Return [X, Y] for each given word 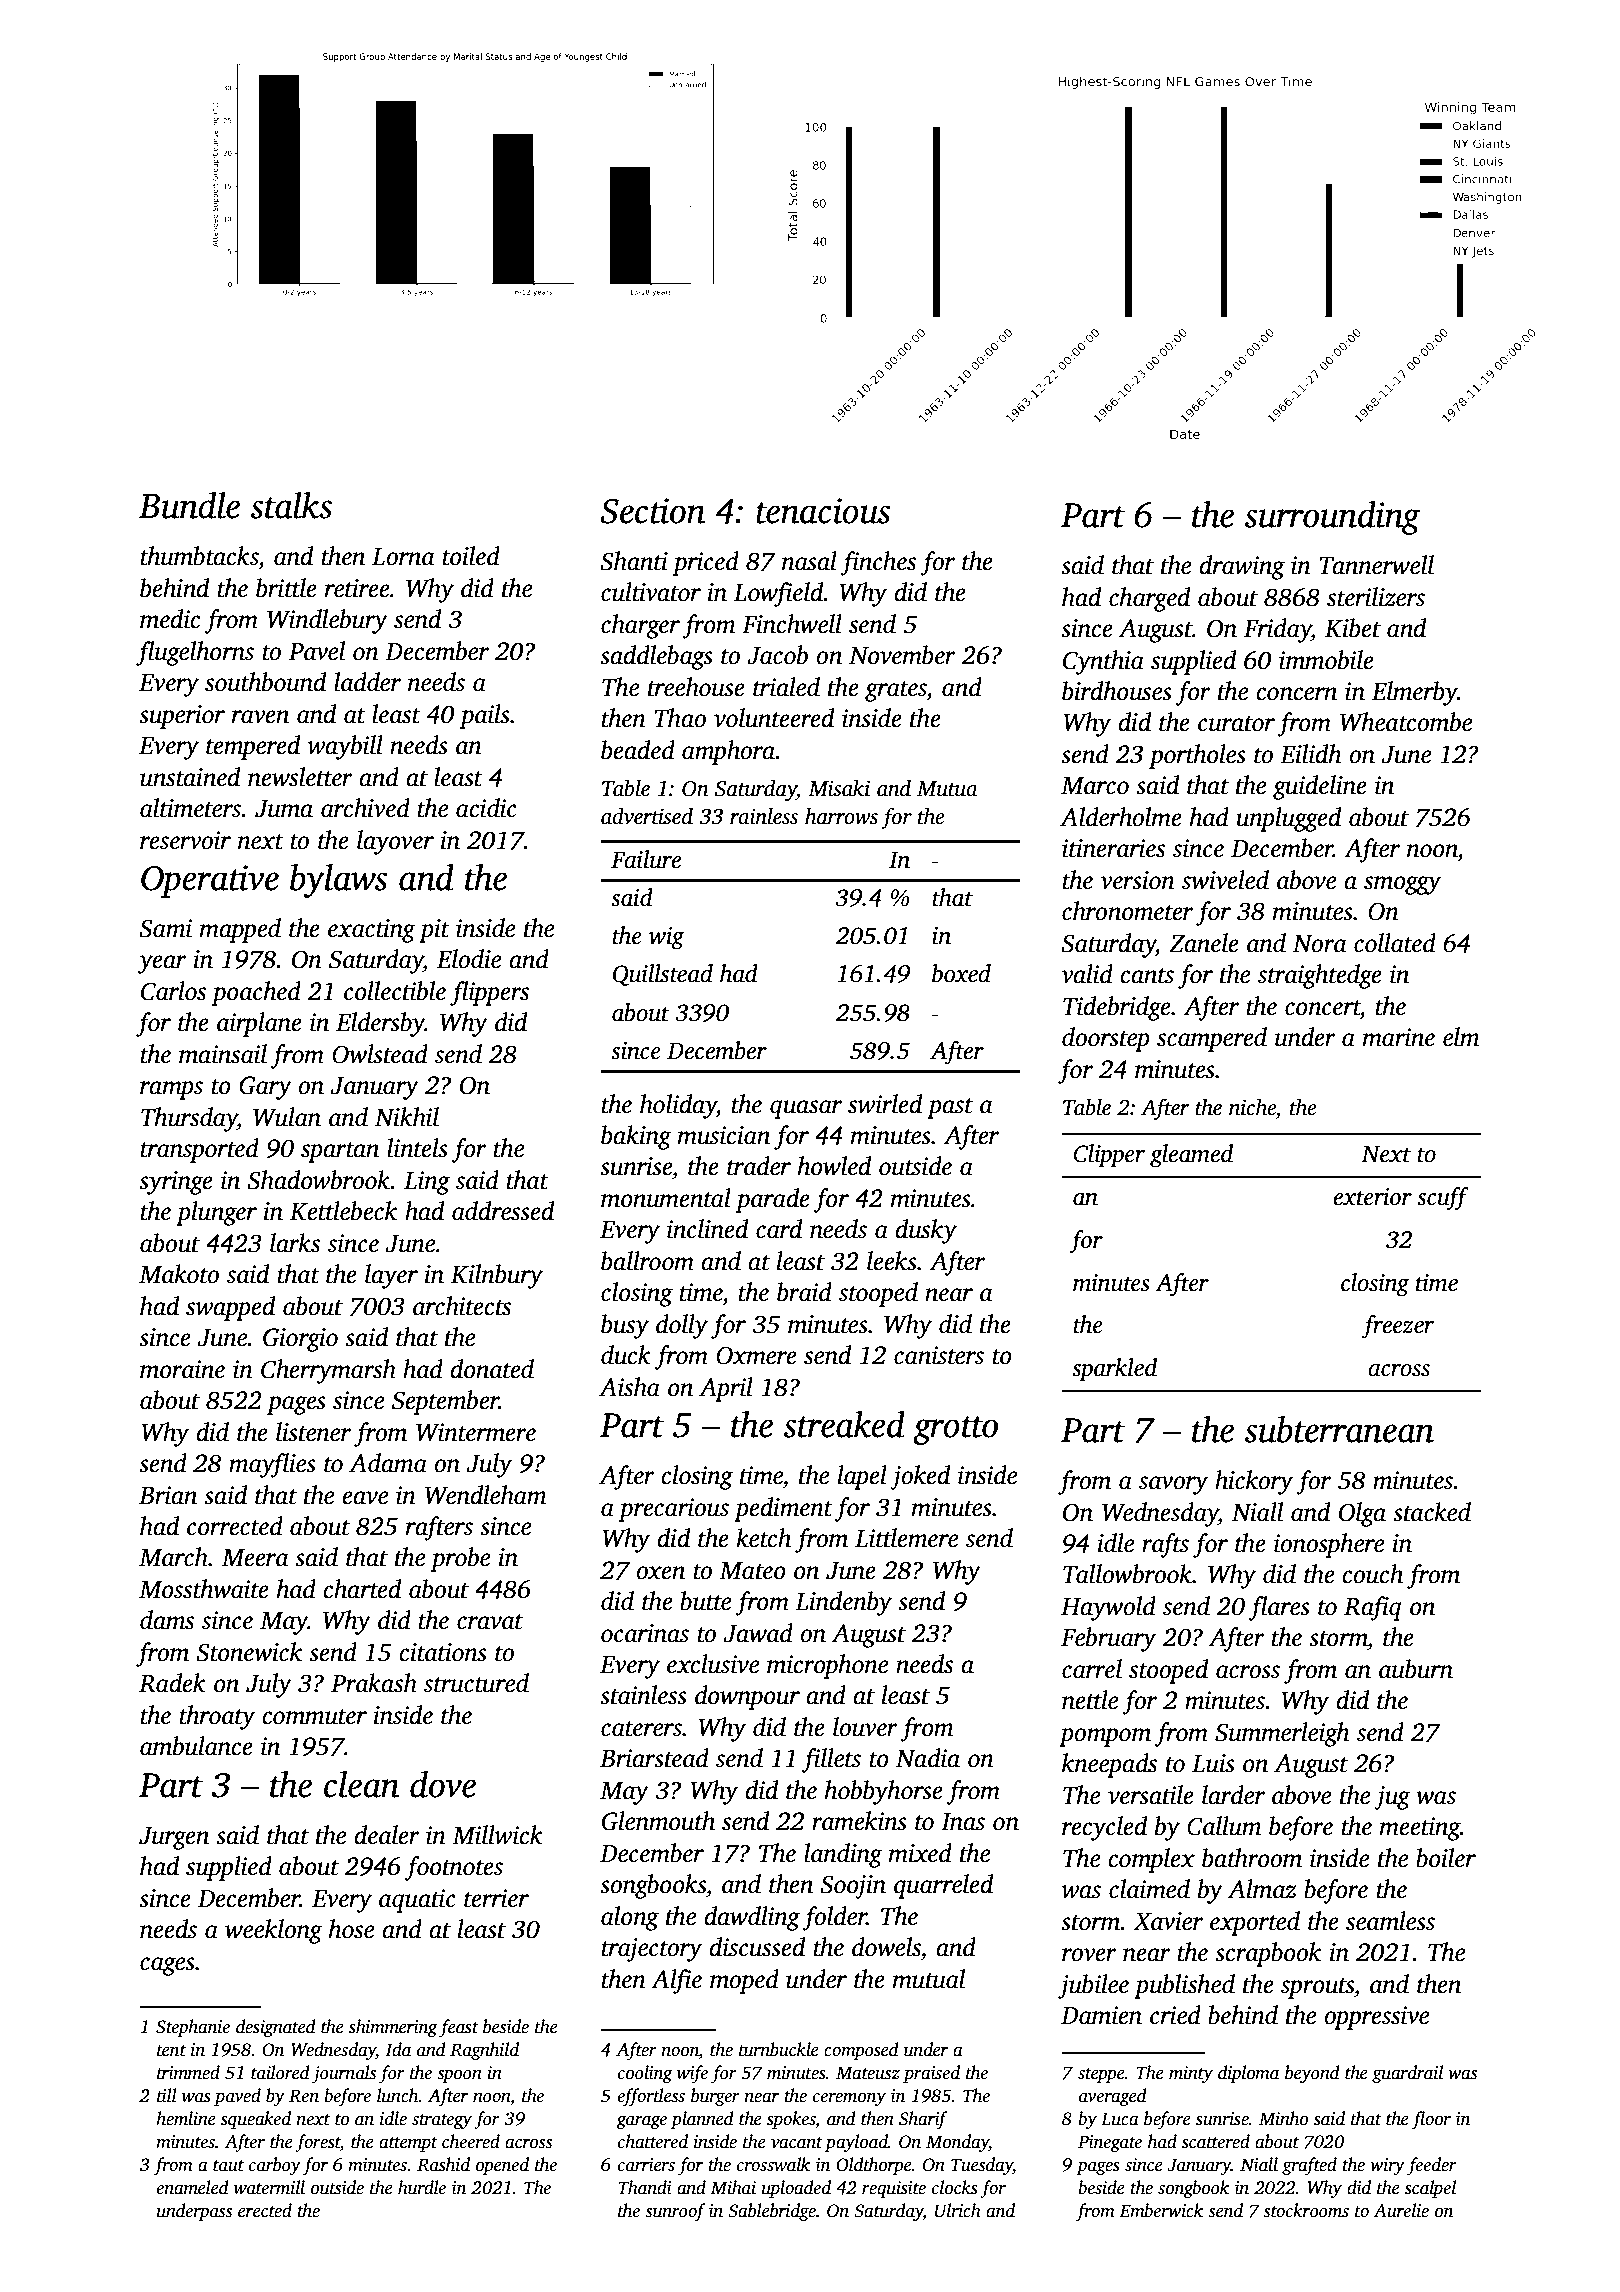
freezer [1398, 1327]
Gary [265, 1088]
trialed [786, 687]
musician [724, 1135]
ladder [367, 682]
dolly [682, 1326]
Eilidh [1311, 754]
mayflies [272, 1465]
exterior [1372, 1197]
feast [459, 2028]
